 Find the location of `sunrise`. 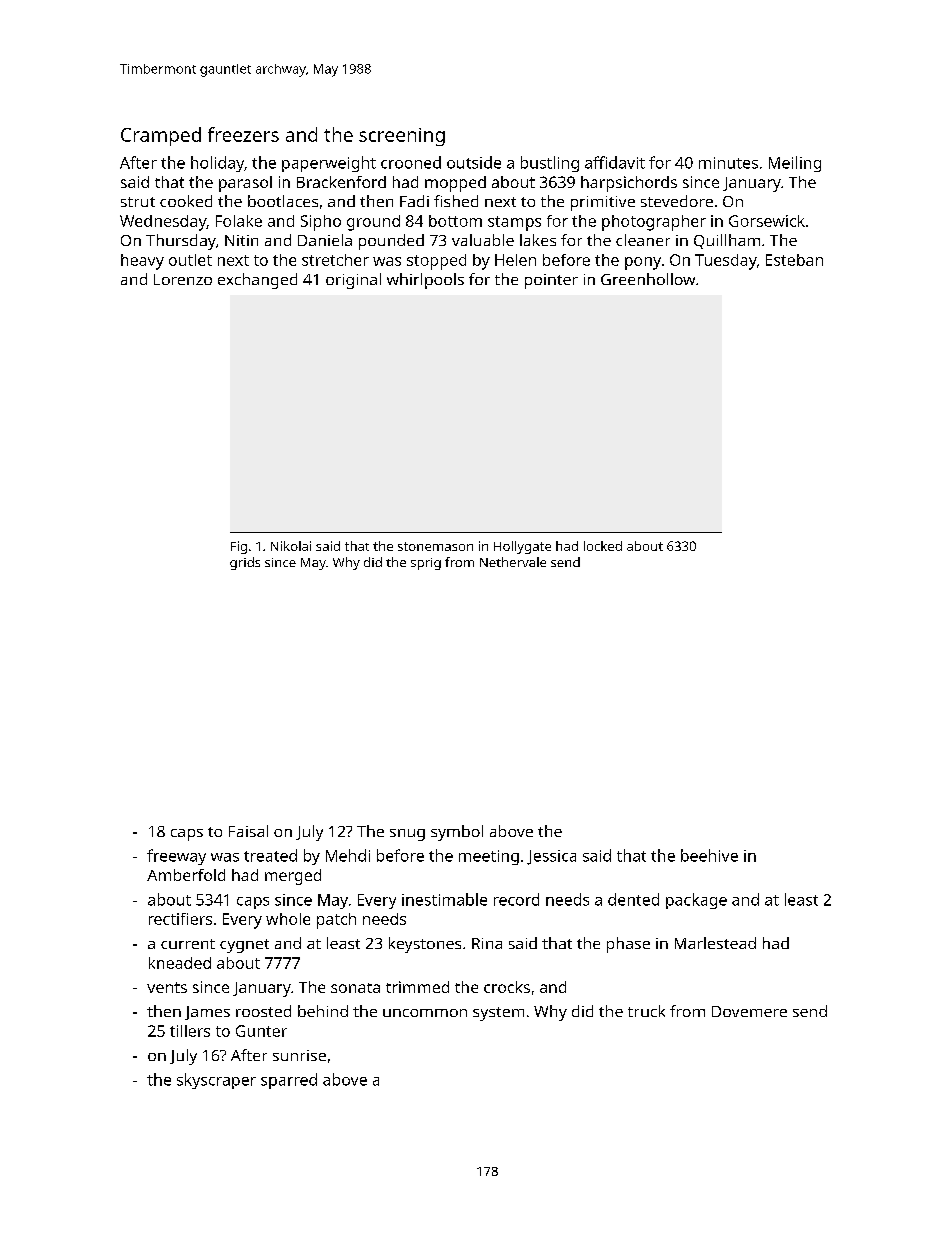

sunrise is located at coordinates (299, 1055).
